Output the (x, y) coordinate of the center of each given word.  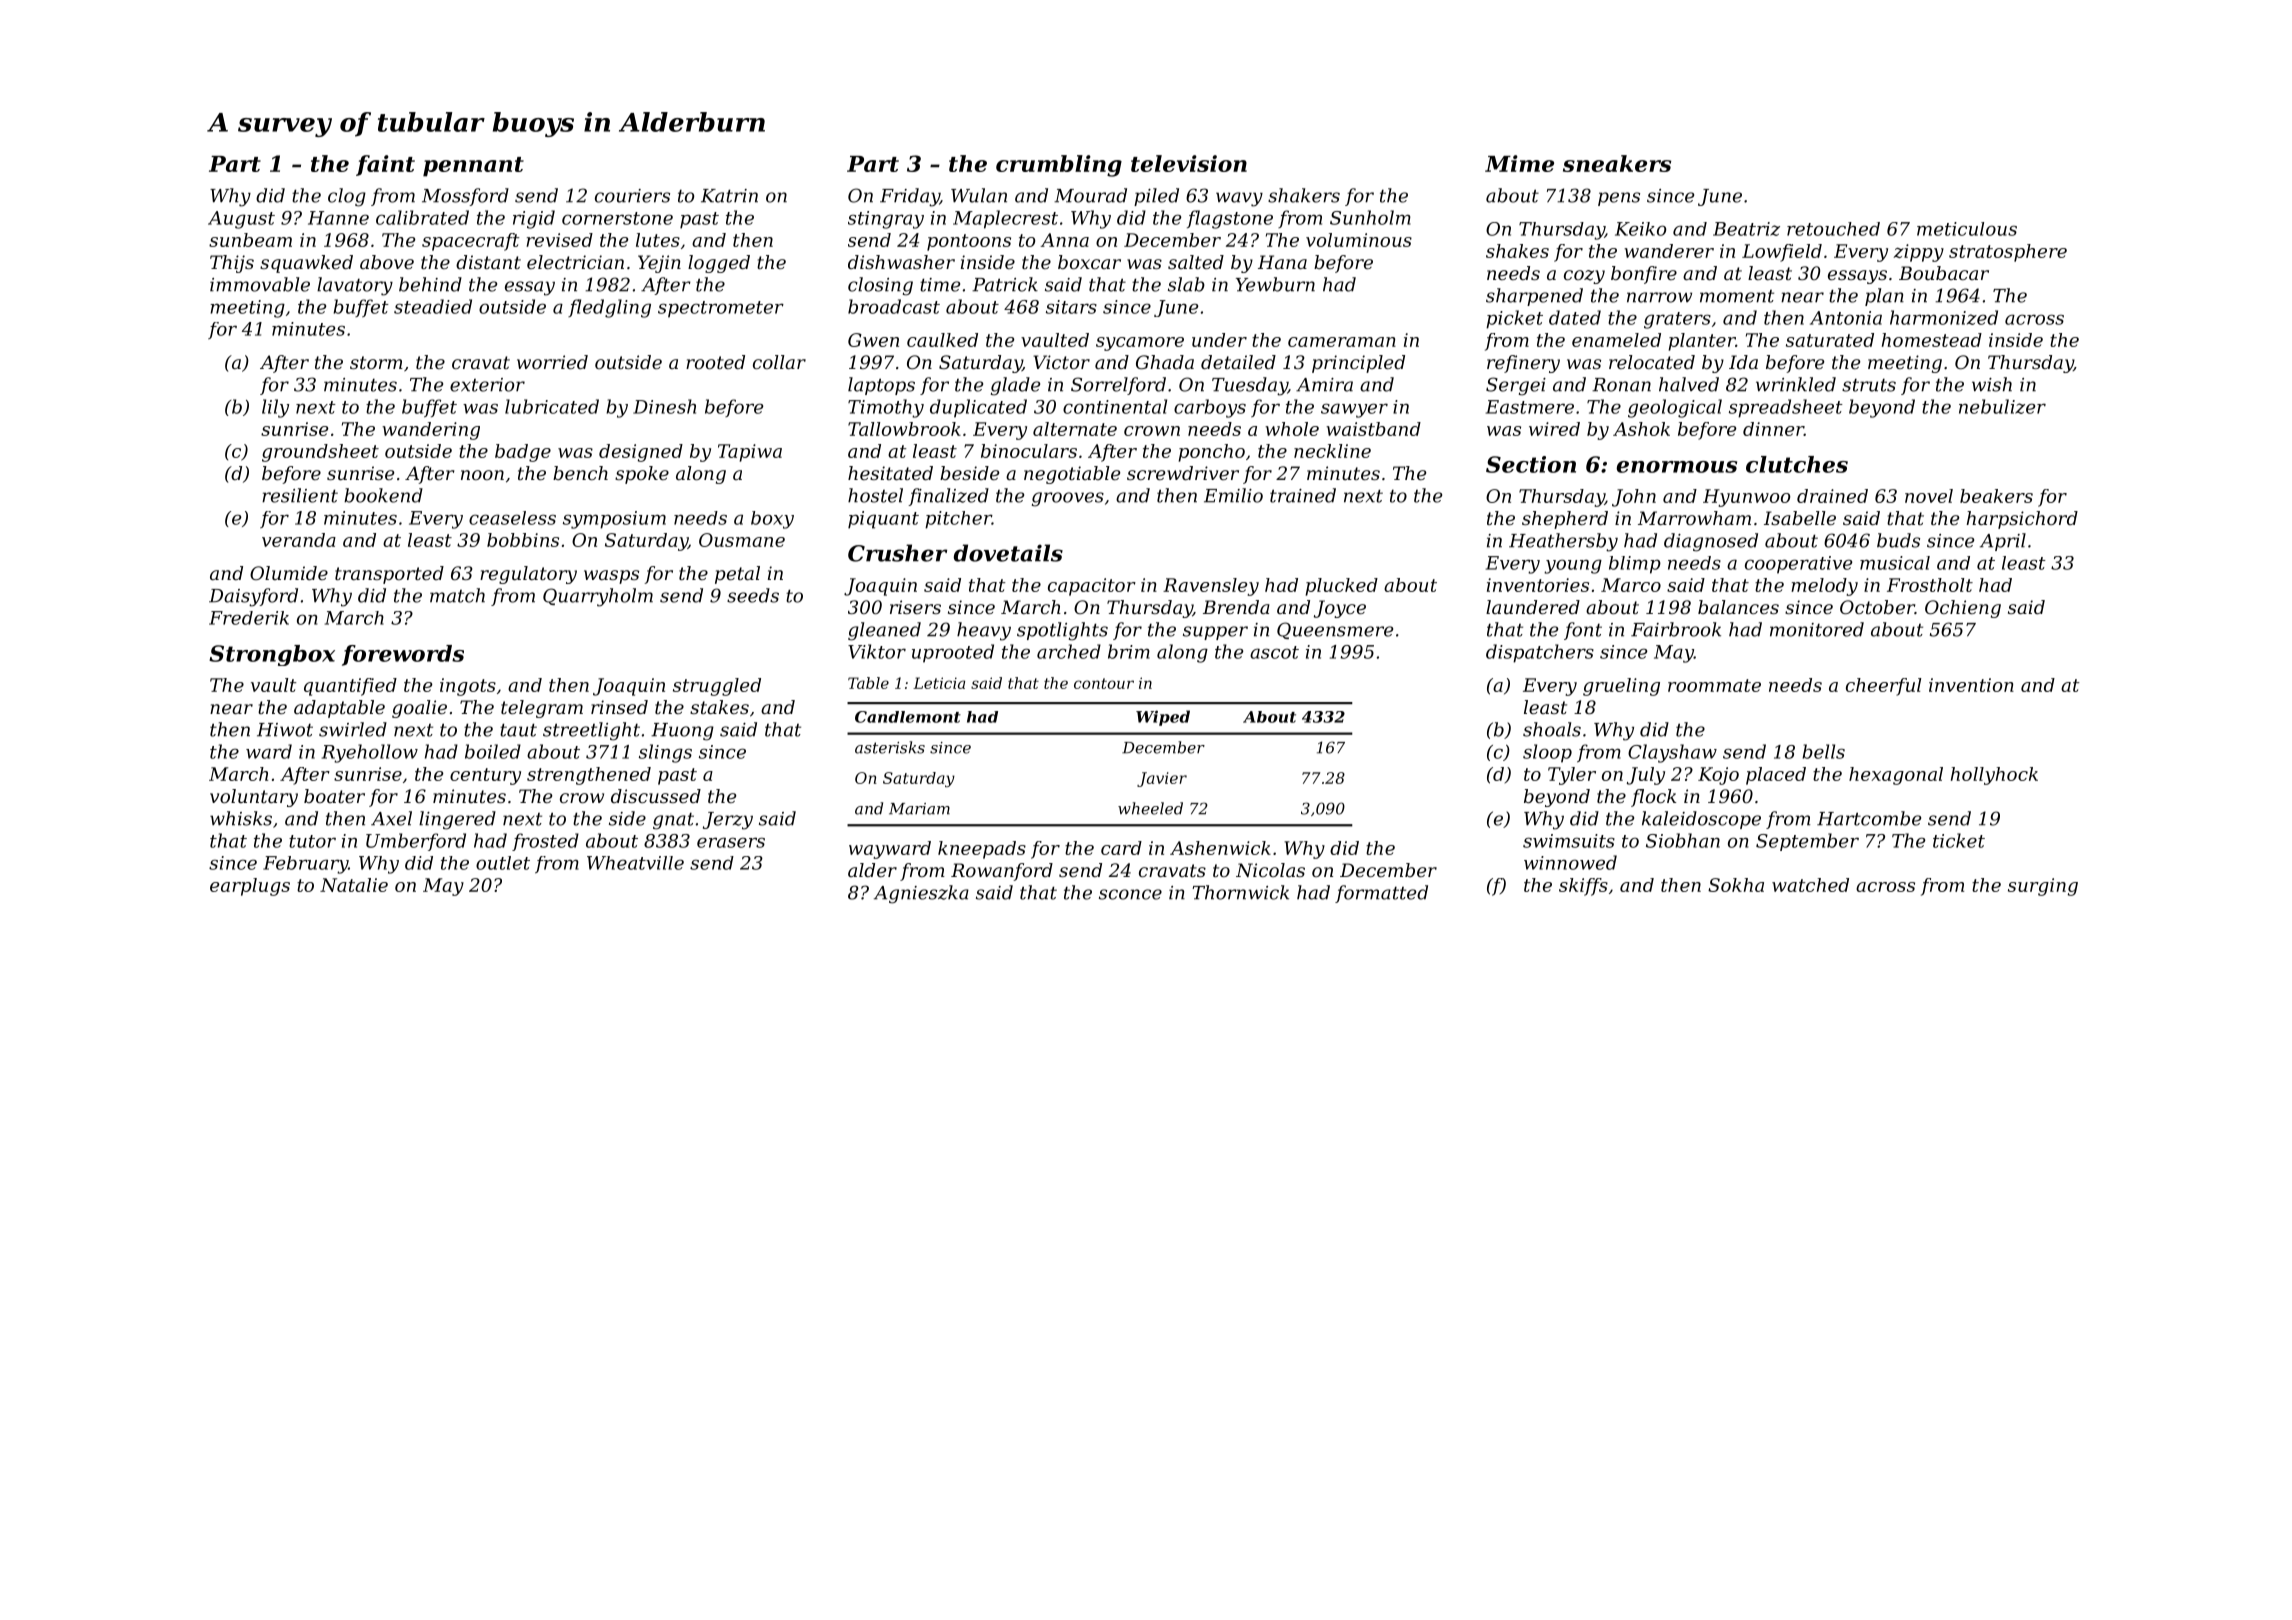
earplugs (250, 887)
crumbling (1059, 166)
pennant (473, 167)
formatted (1381, 894)
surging (2043, 887)
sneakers (1617, 163)
